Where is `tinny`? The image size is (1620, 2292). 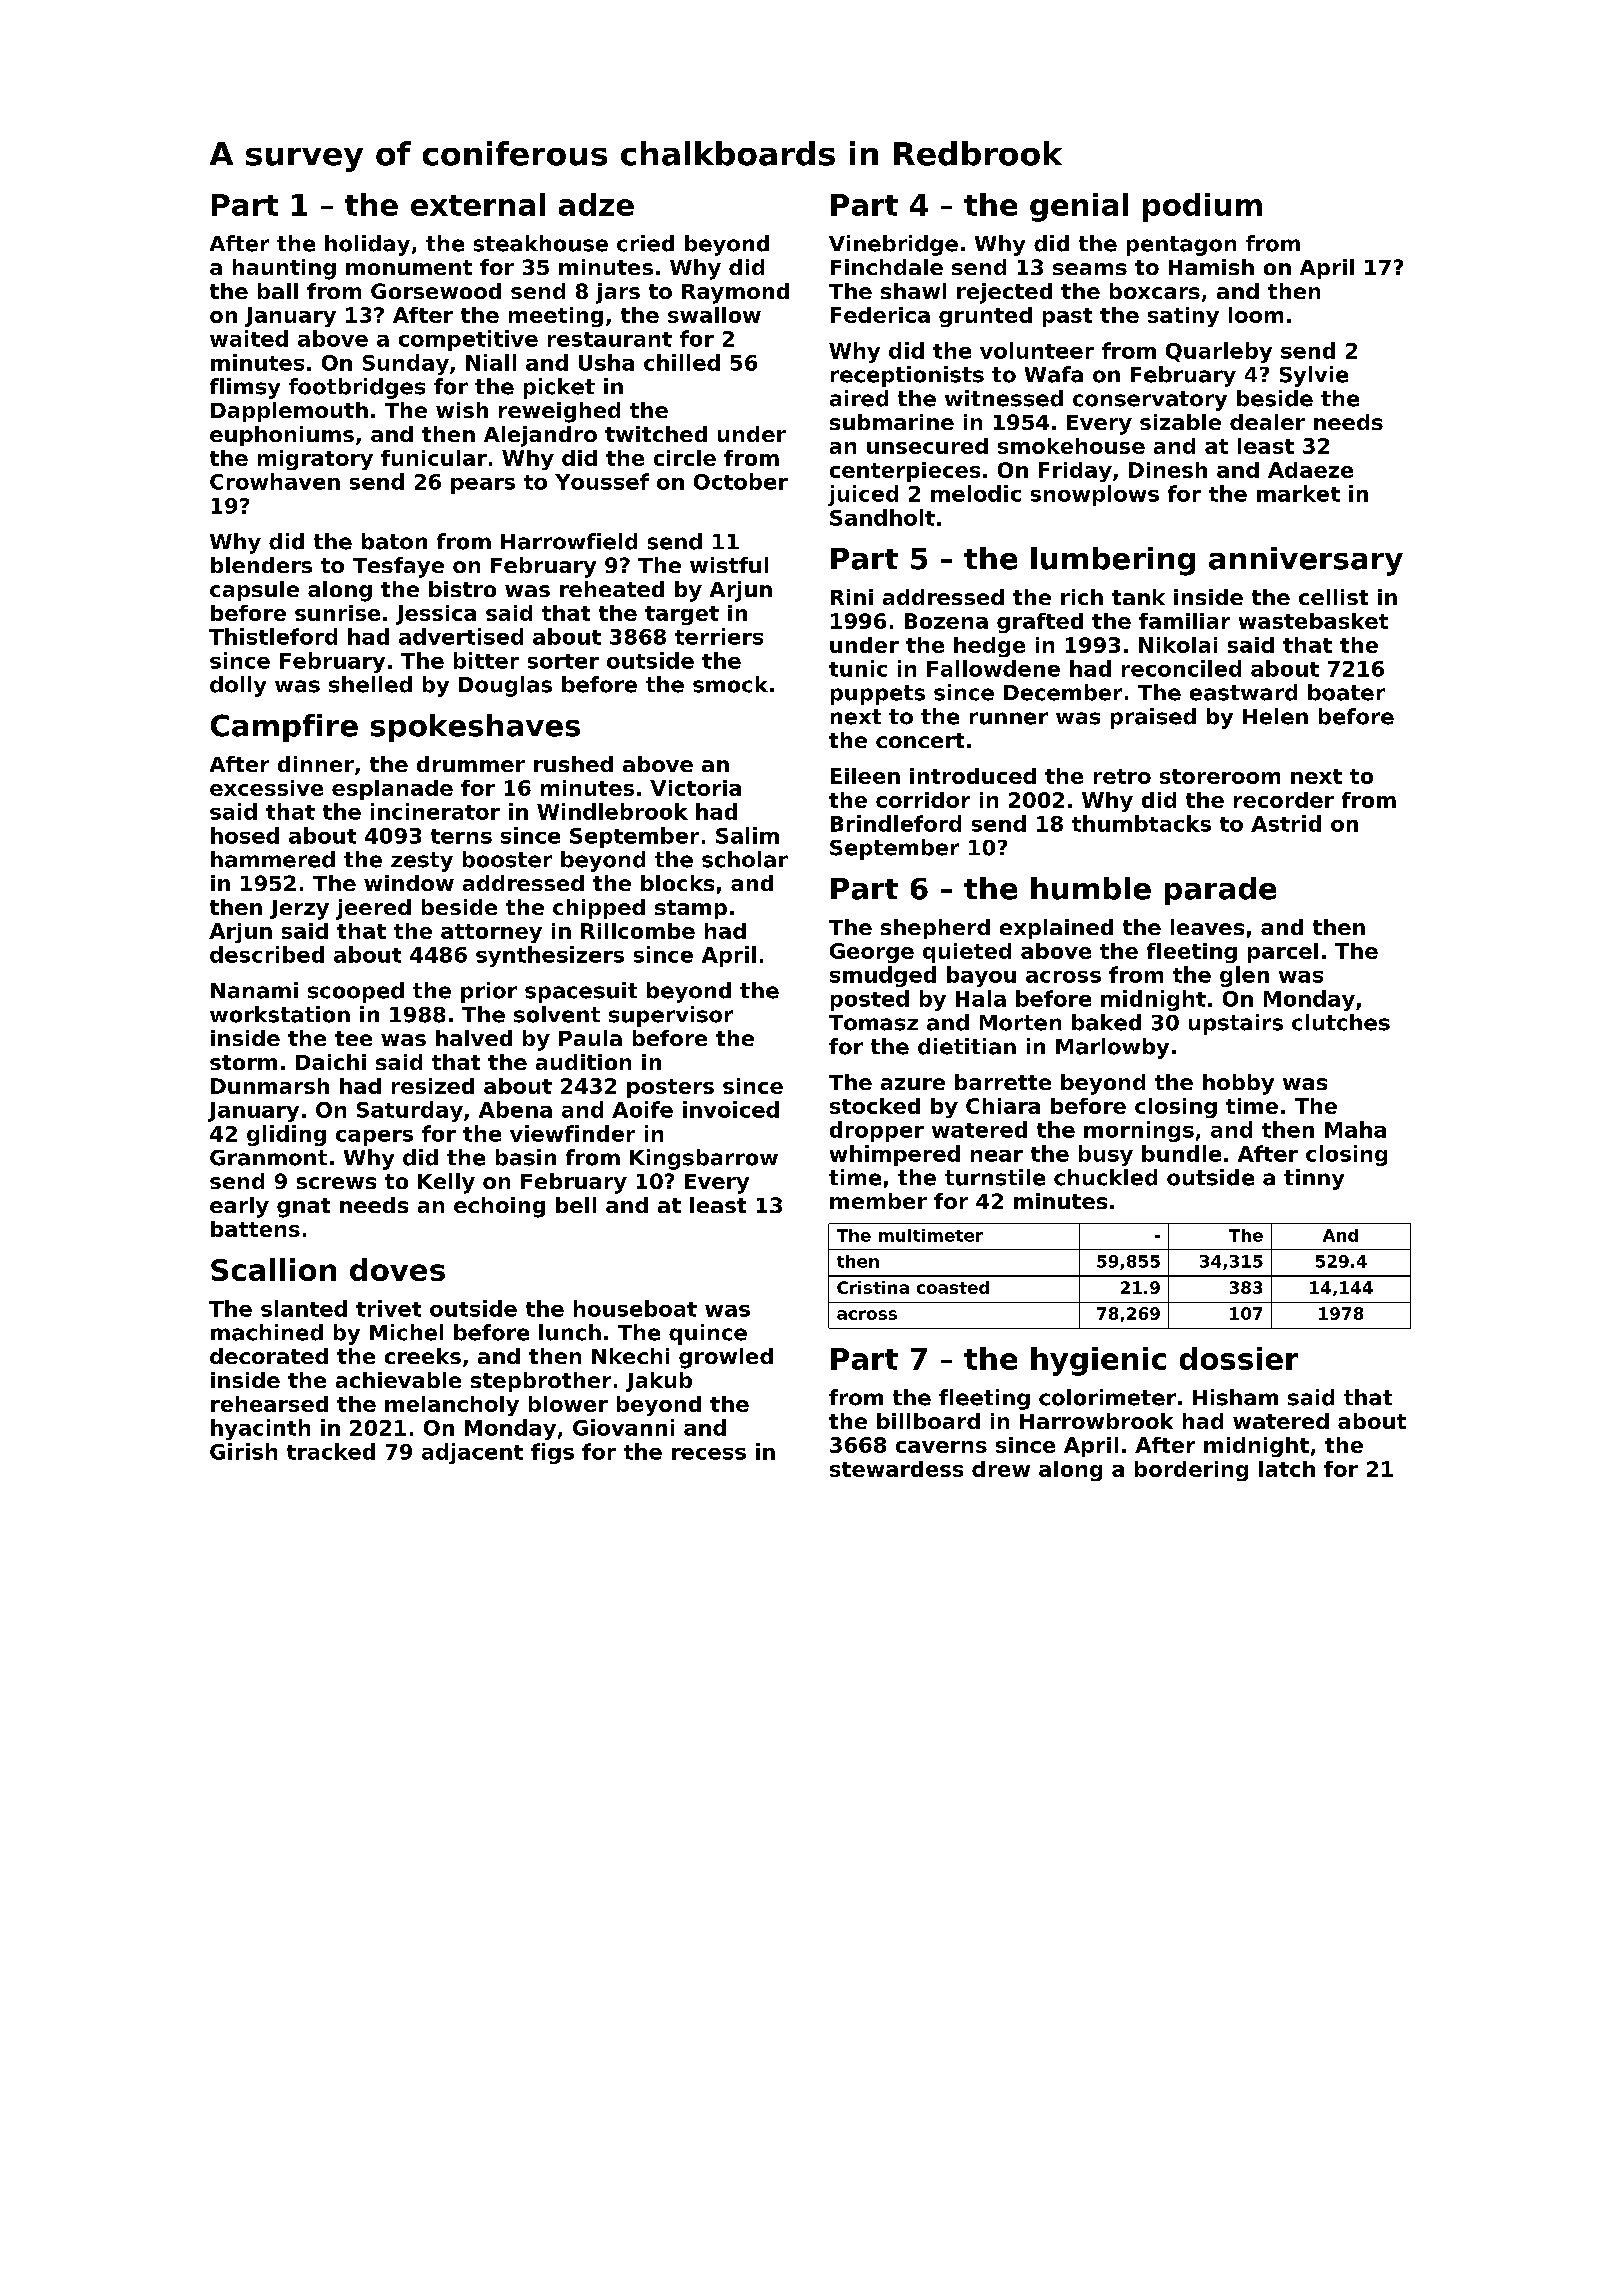 tinny is located at coordinates (1314, 1179).
